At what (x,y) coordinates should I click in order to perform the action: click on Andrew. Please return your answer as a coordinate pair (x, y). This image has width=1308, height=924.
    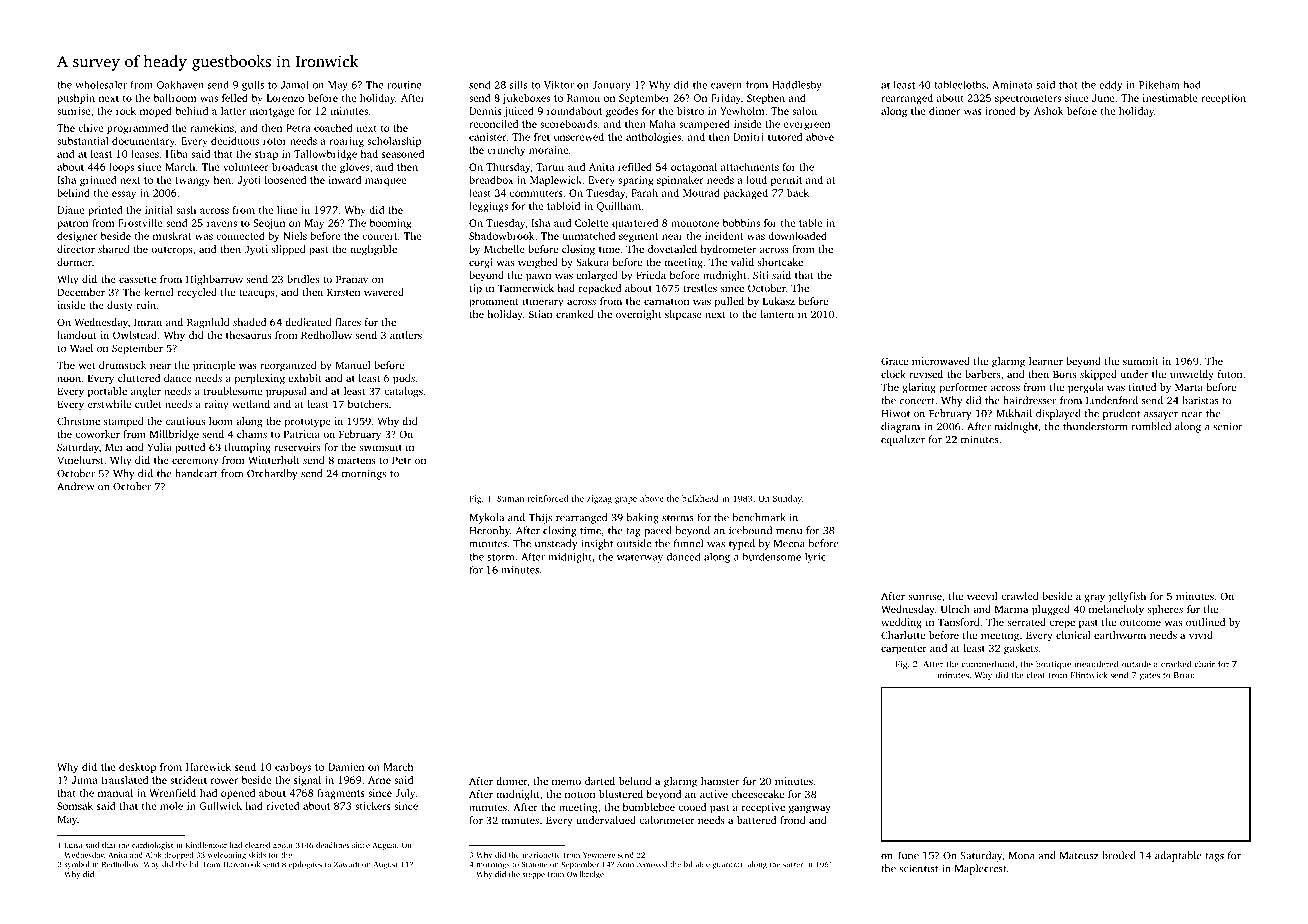
    Looking at the image, I should click on (76, 486).
